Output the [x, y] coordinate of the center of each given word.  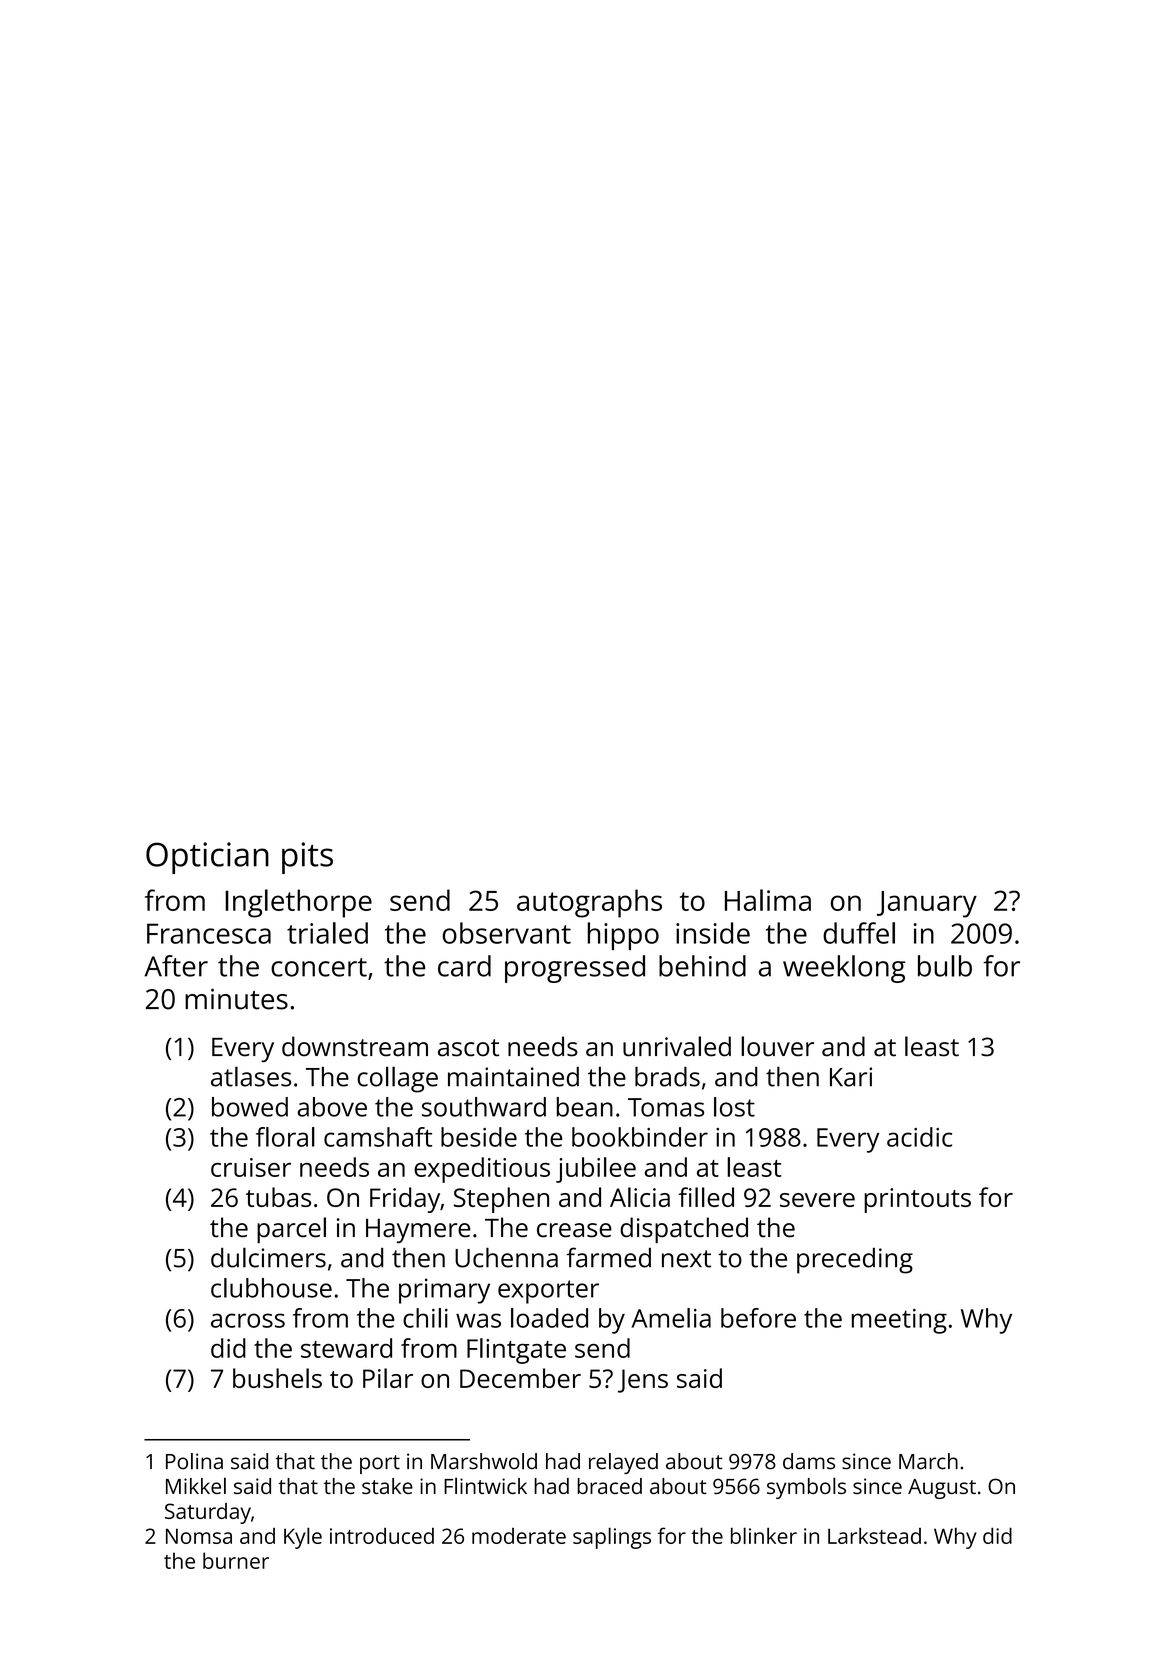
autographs [589, 903]
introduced [382, 1536]
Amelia [671, 1318]
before [758, 1318]
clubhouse [271, 1288]
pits [307, 858]
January [927, 904]
